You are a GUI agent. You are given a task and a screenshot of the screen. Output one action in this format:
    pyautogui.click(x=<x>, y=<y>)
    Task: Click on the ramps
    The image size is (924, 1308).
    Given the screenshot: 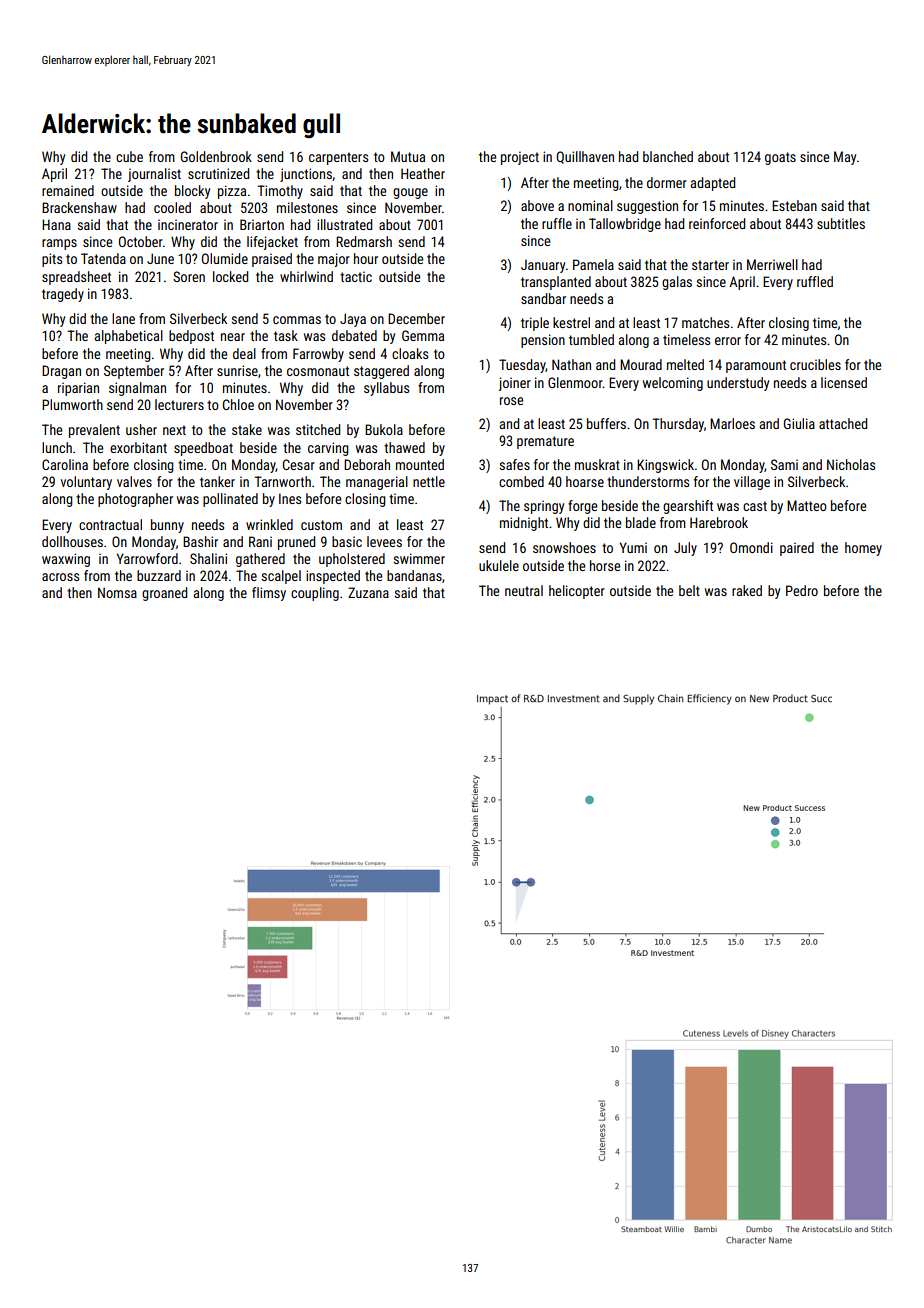 What is the action you would take?
    pyautogui.click(x=59, y=244)
